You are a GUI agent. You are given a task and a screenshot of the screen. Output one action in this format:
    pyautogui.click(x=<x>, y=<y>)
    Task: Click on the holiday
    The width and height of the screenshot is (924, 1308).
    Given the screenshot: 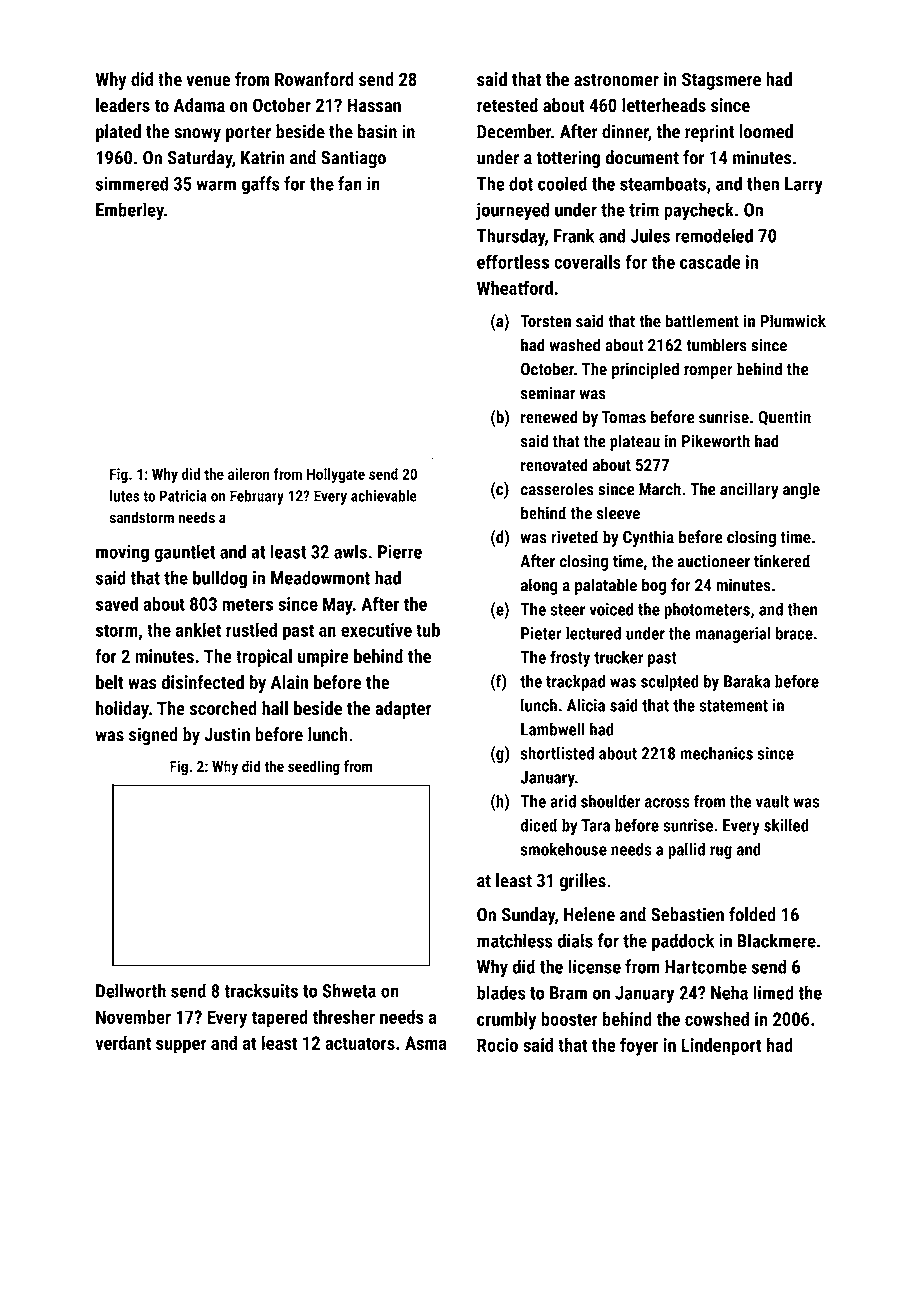 What is the action you would take?
    pyautogui.click(x=122, y=710)
